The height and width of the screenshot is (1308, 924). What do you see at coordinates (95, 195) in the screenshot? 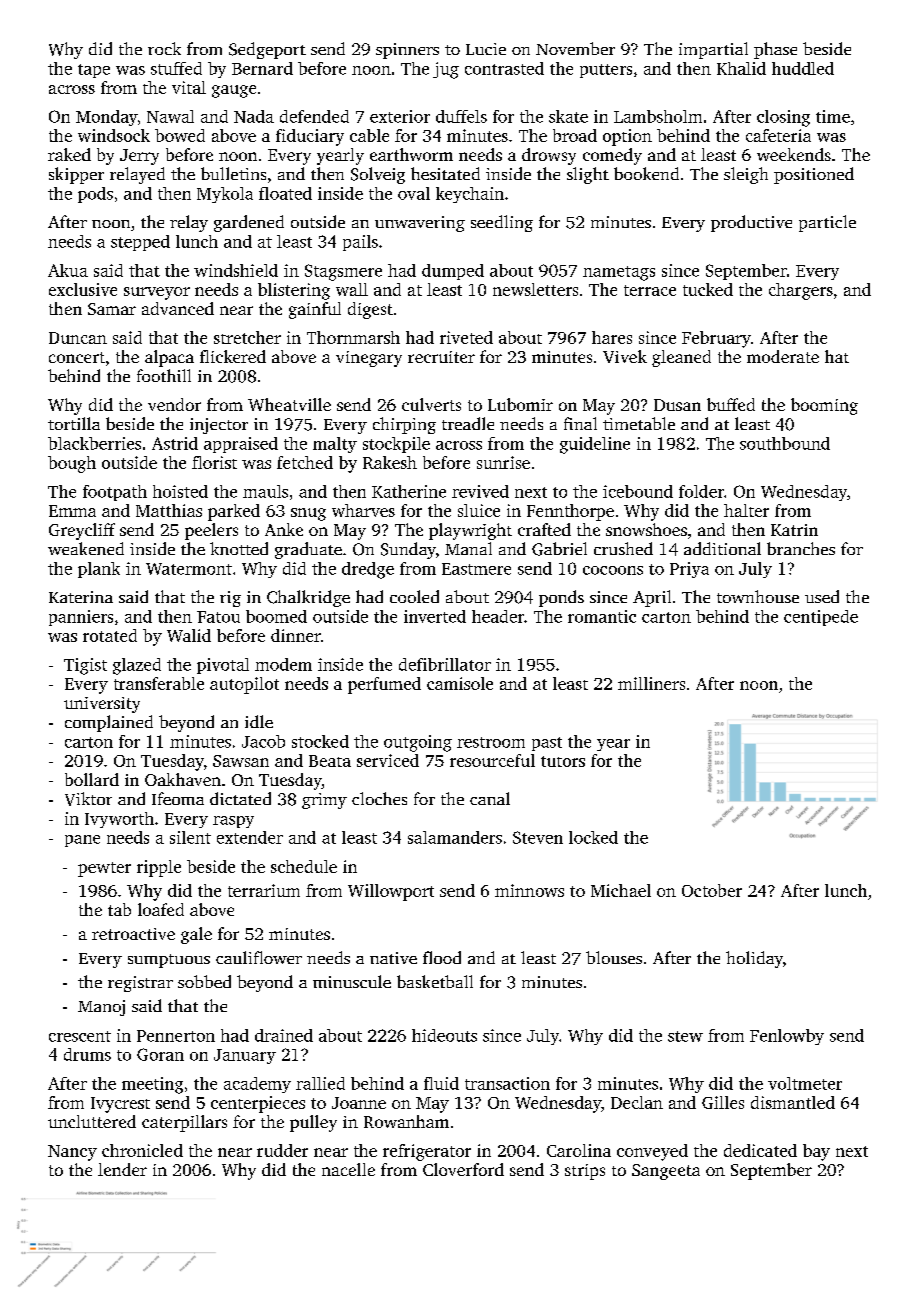
I see `pods` at bounding box center [95, 195].
